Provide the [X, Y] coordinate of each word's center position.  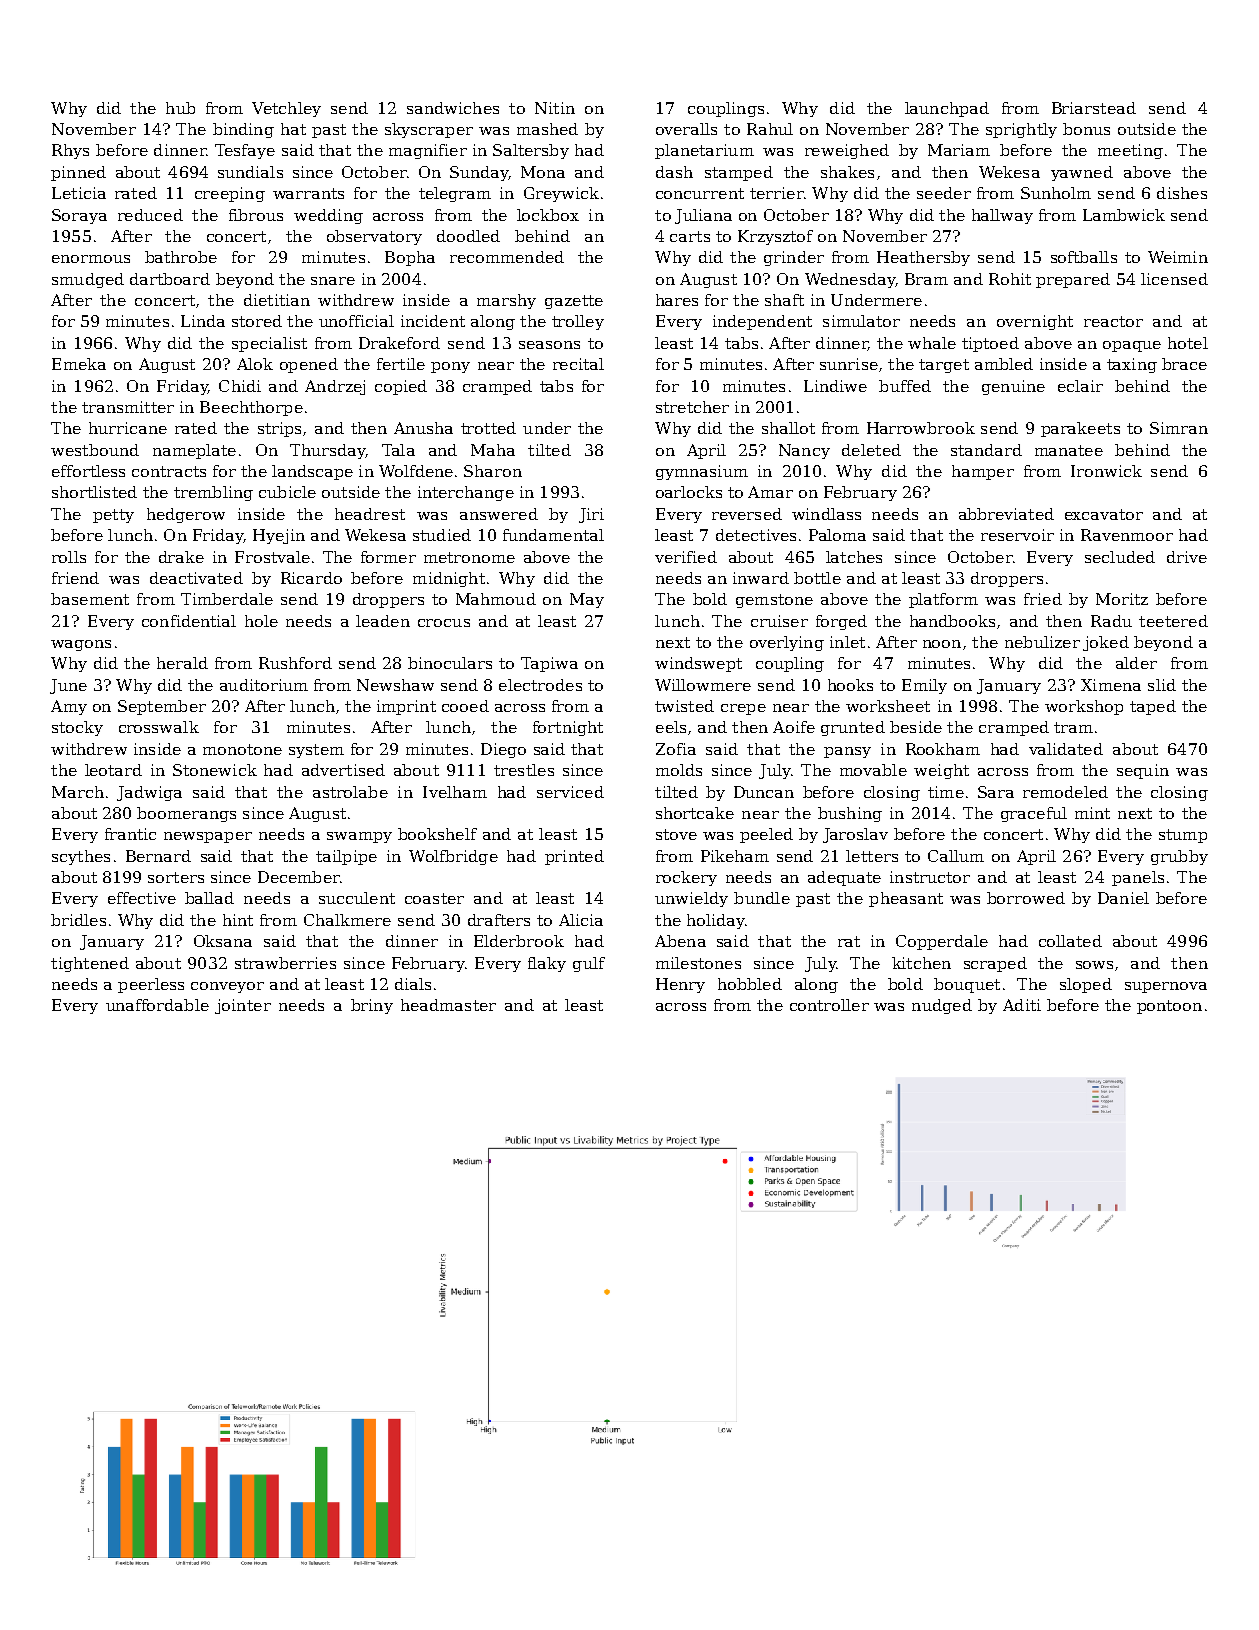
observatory [374, 237]
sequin [1143, 771]
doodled [468, 236]
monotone [242, 749]
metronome [469, 557]
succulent [357, 898]
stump [1183, 836]
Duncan [764, 792]
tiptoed [990, 344]
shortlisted [94, 492]
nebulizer [1042, 642]
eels [671, 727]
